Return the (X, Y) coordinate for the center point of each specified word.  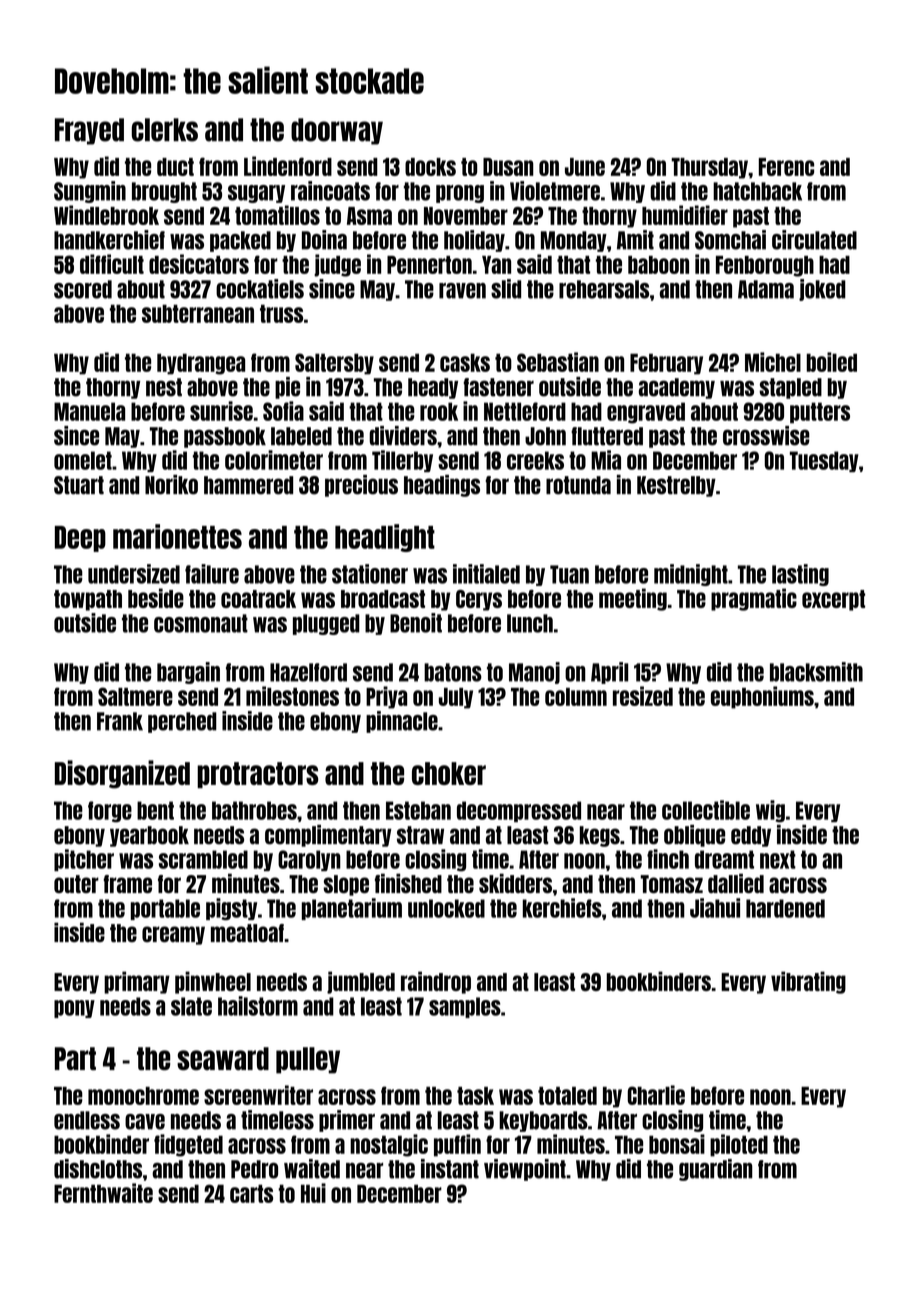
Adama (766, 289)
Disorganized (122, 774)
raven (462, 291)
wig (770, 811)
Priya (386, 697)
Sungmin (90, 192)
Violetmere (555, 191)
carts (251, 1193)
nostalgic (389, 1145)
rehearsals (604, 289)
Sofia (283, 411)
